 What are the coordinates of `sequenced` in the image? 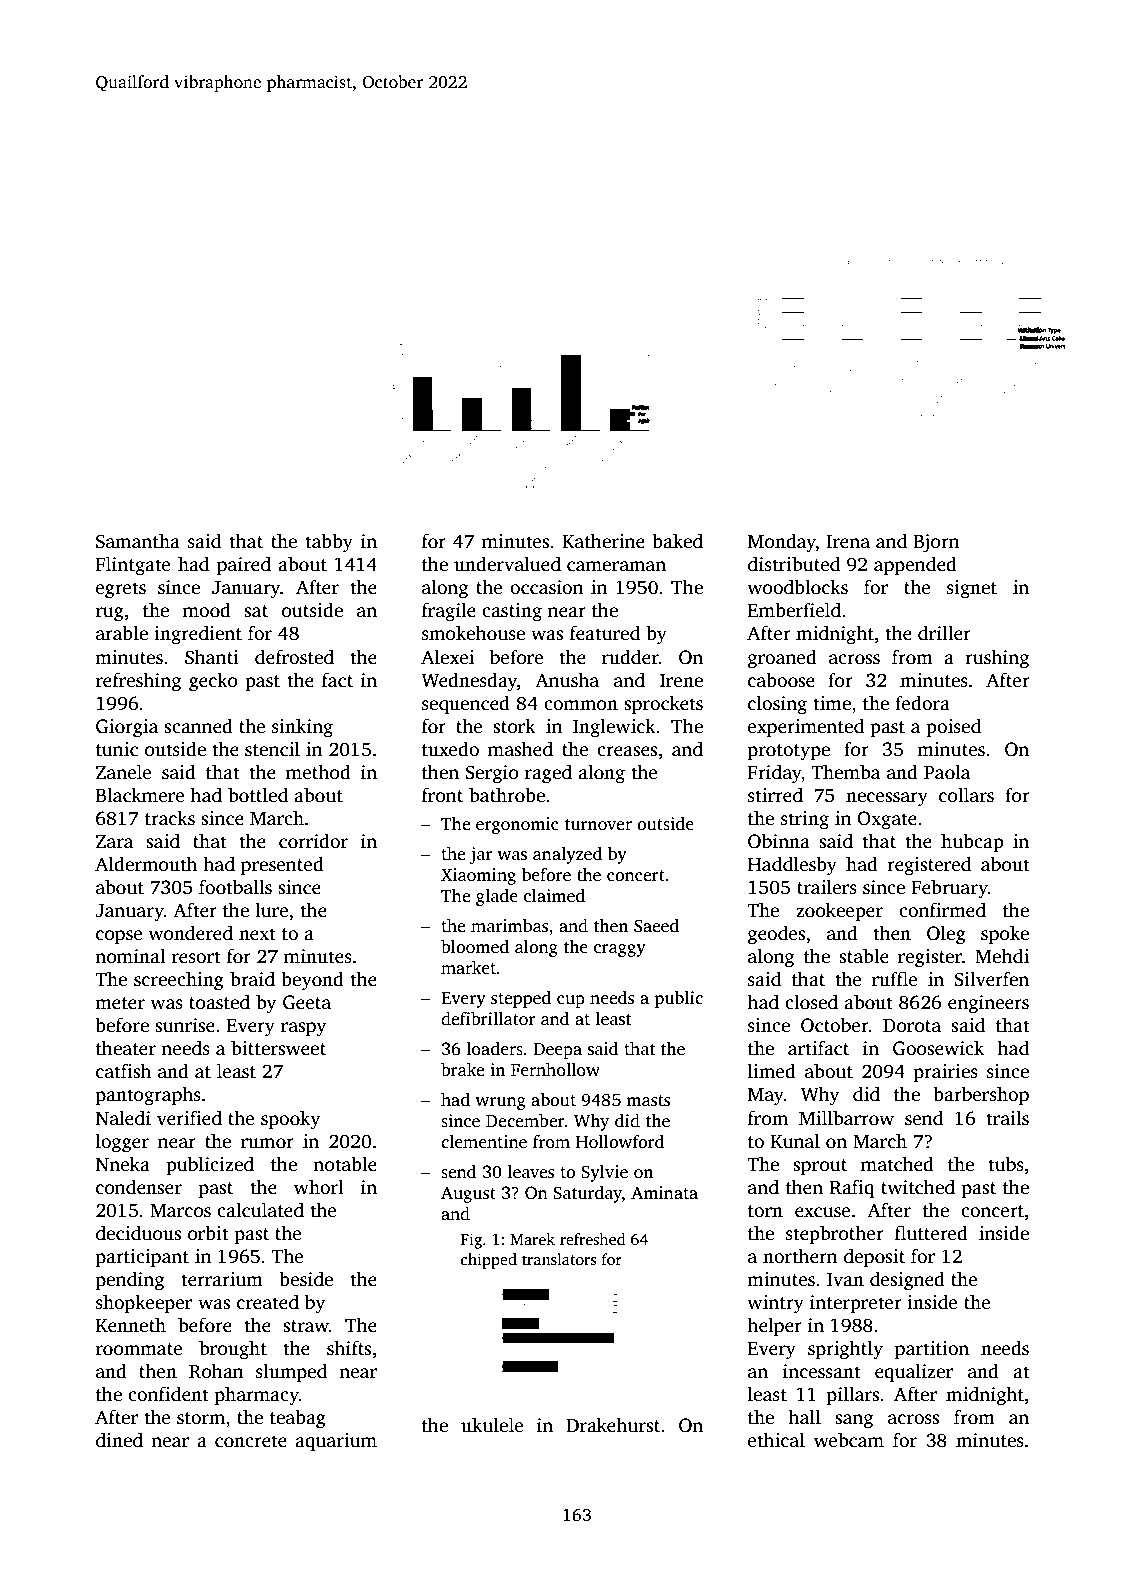 It's located at (466, 705).
